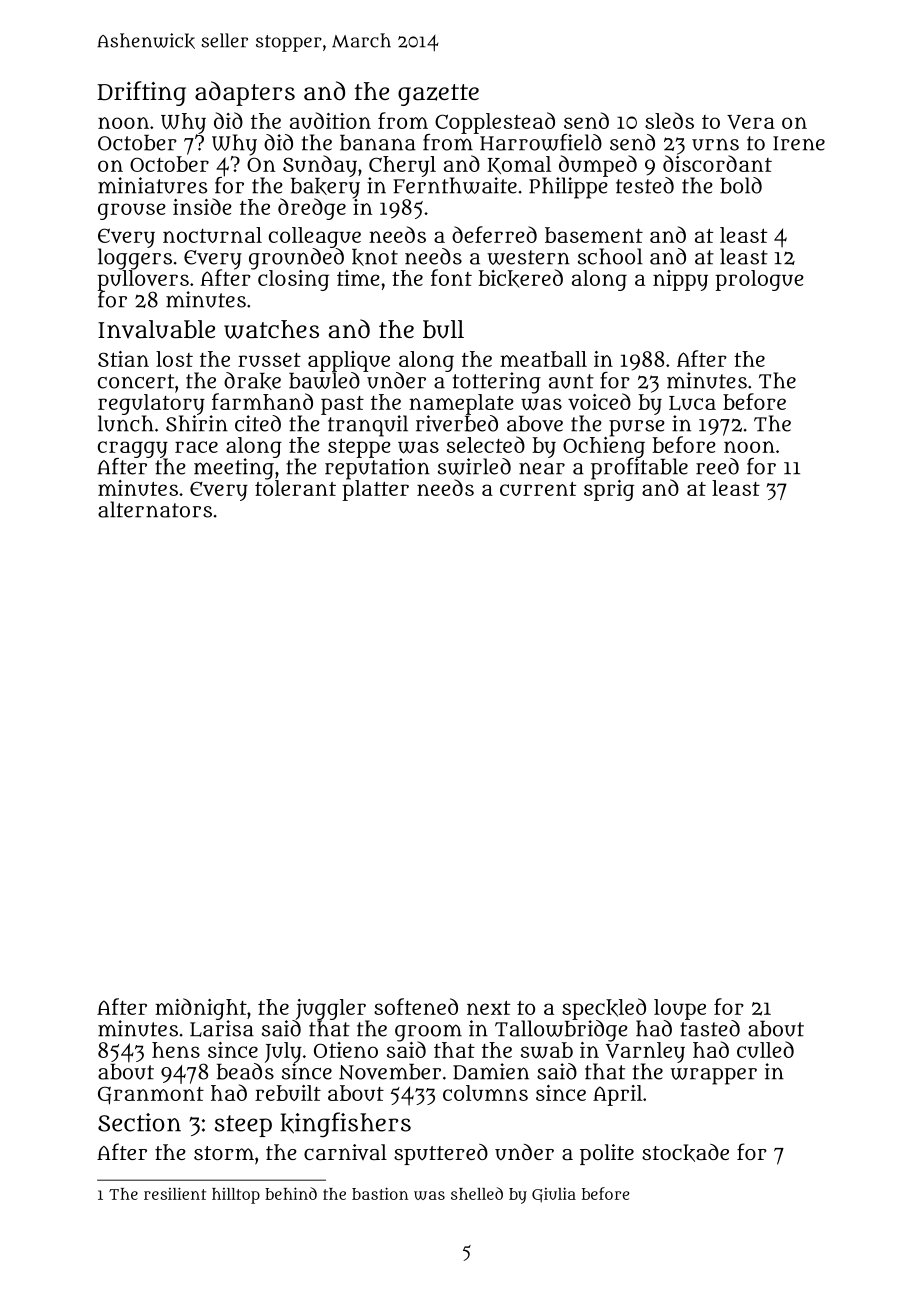  What do you see at coordinates (669, 120) in the document?
I see `sleds` at bounding box center [669, 120].
